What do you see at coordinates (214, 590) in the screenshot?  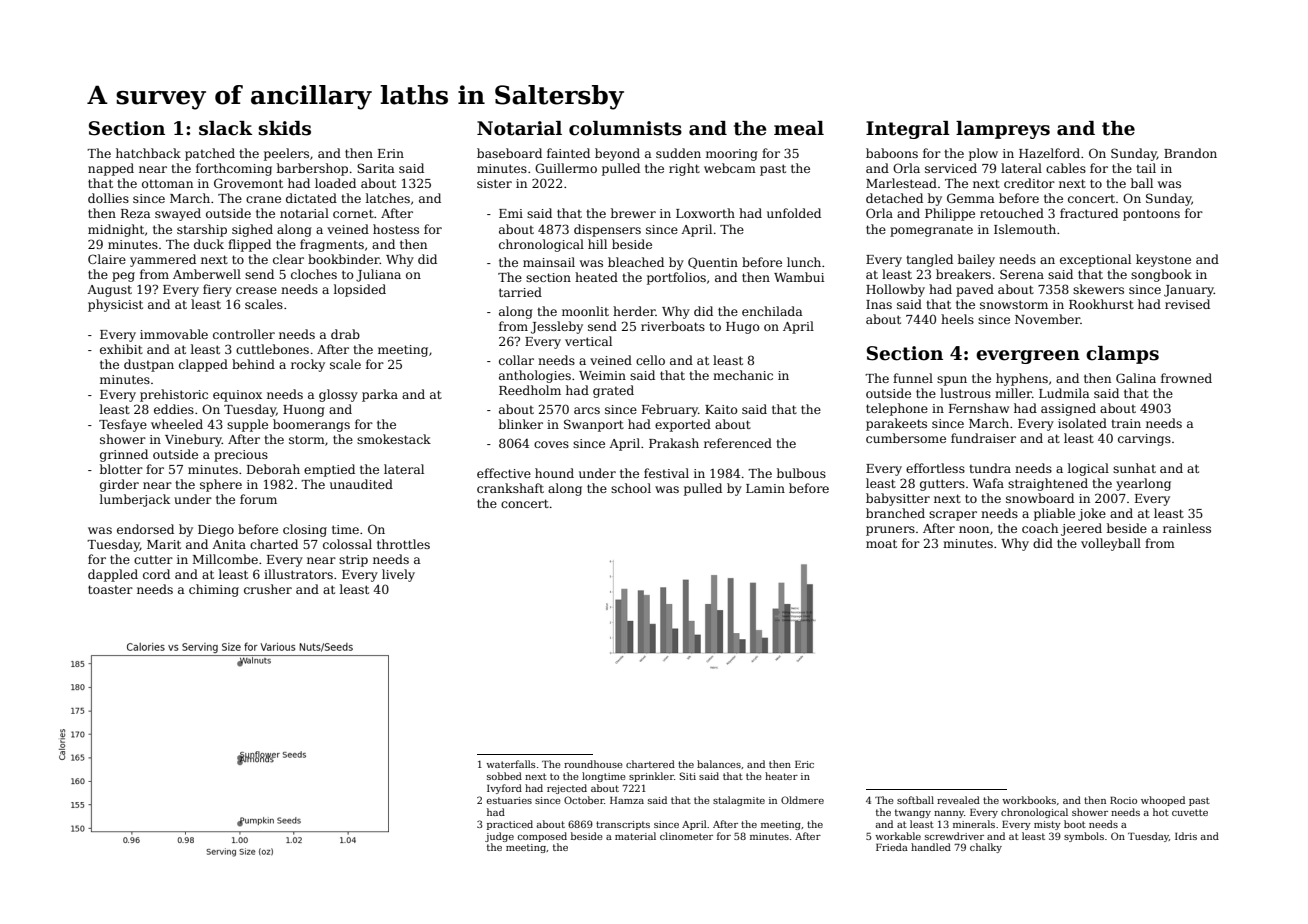 I see `chiming` at bounding box center [214, 590].
